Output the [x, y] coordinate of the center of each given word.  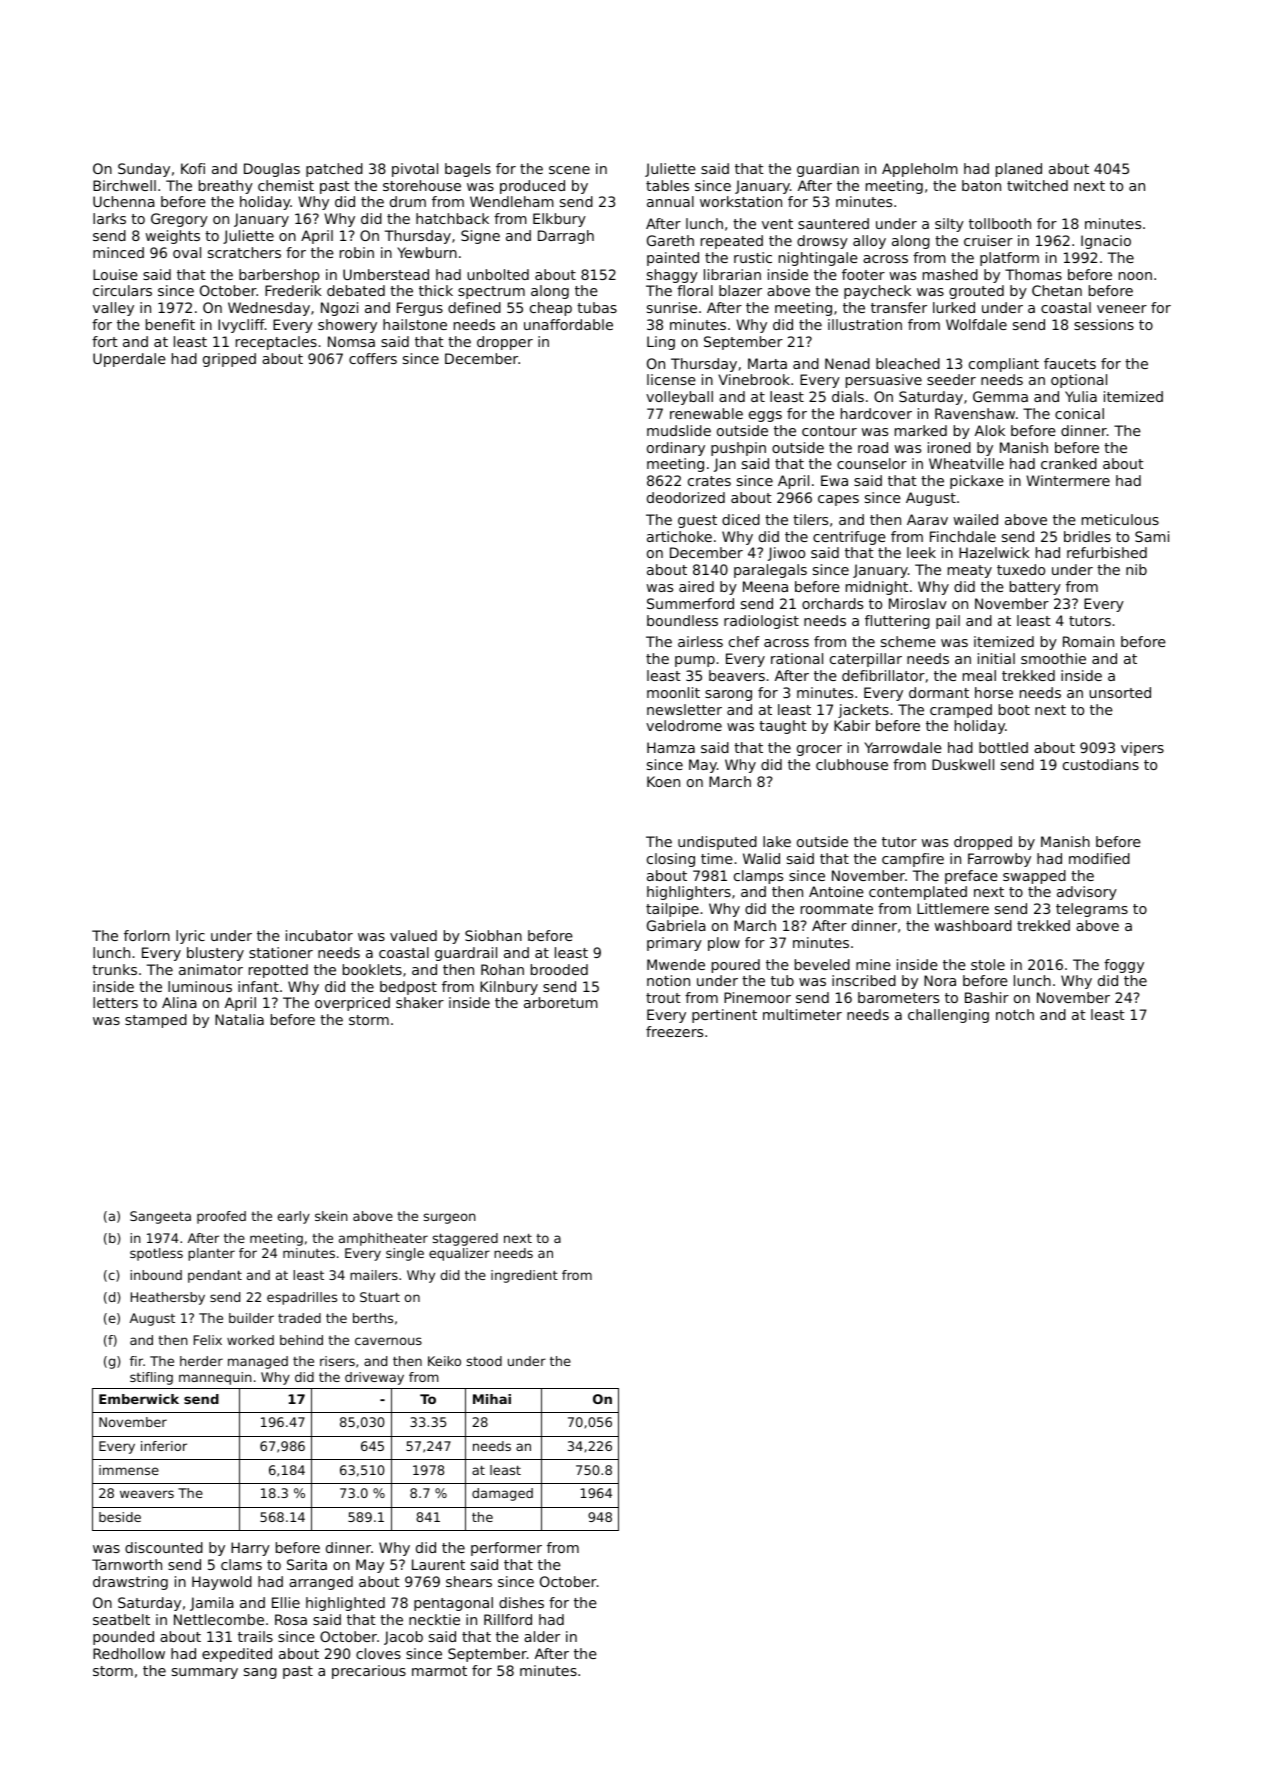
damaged [502, 1494]
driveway [374, 1378]
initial [996, 658]
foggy [1124, 966]
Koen [663, 781]
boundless [682, 620]
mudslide [679, 430]
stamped [156, 1021]
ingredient [524, 1276]
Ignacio [1106, 242]
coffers [373, 358]
